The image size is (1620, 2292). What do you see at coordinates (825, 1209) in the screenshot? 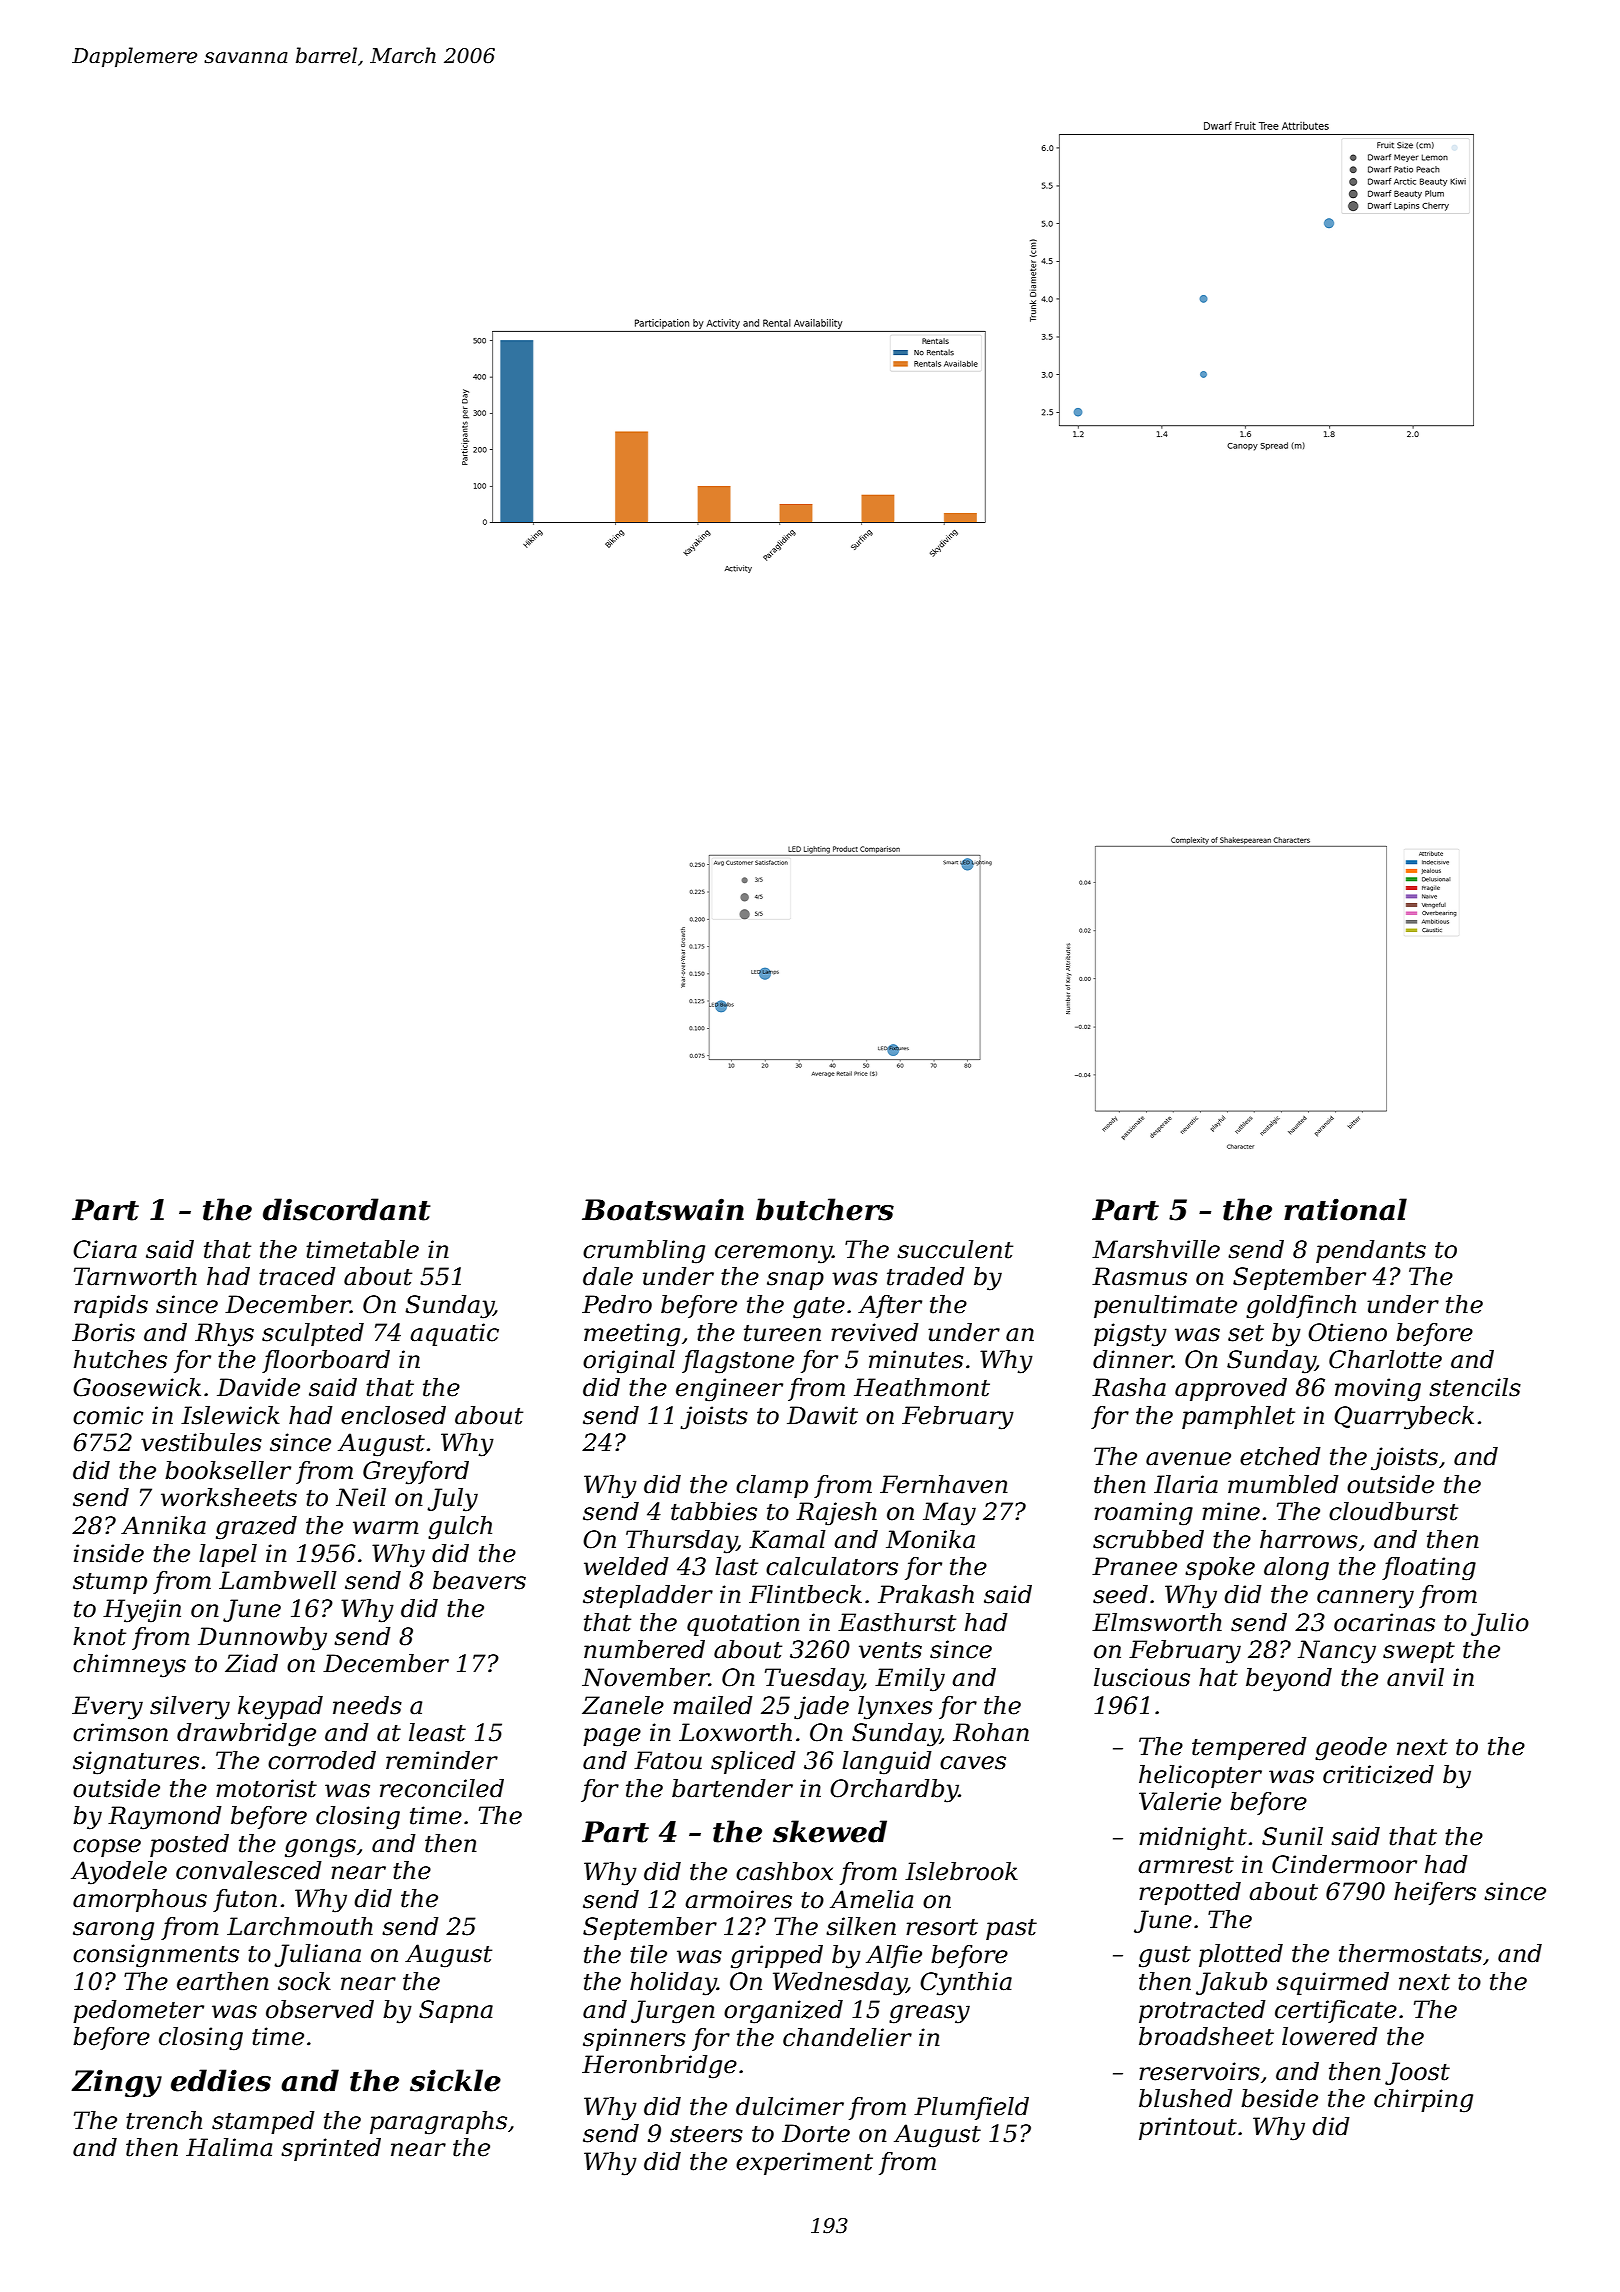
I see `butchers` at bounding box center [825, 1209].
